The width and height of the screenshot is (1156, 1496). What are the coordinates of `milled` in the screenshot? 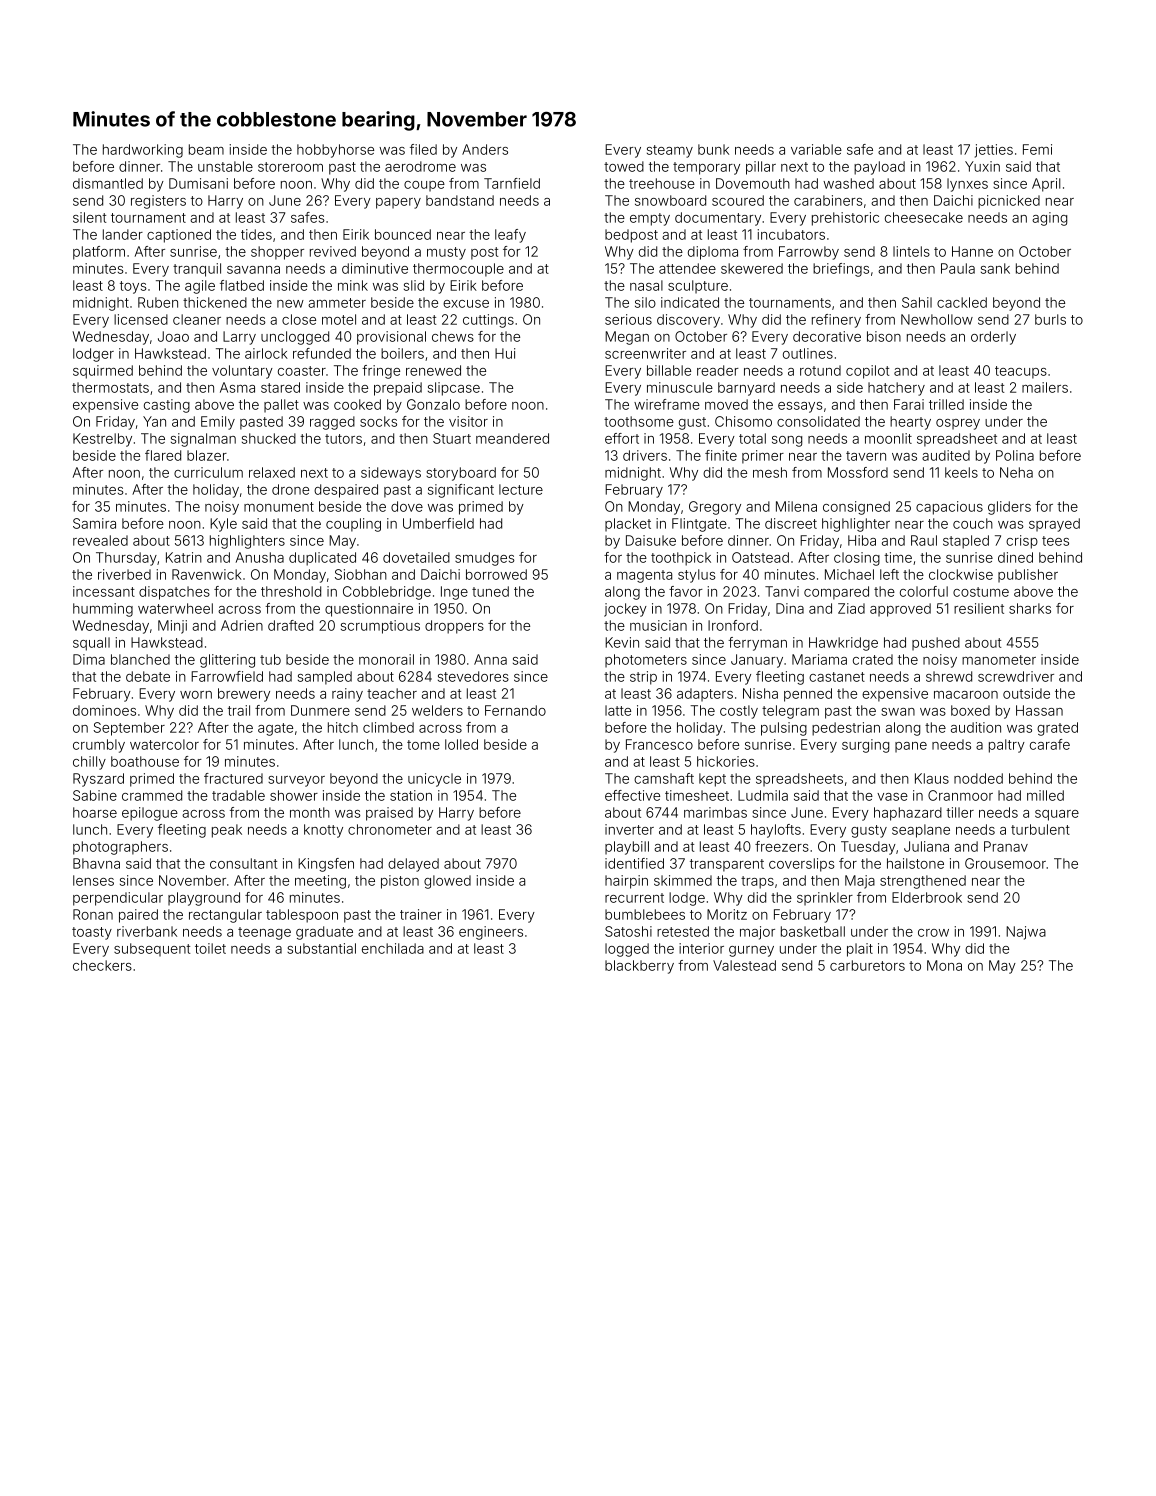 It's located at (1045, 795).
